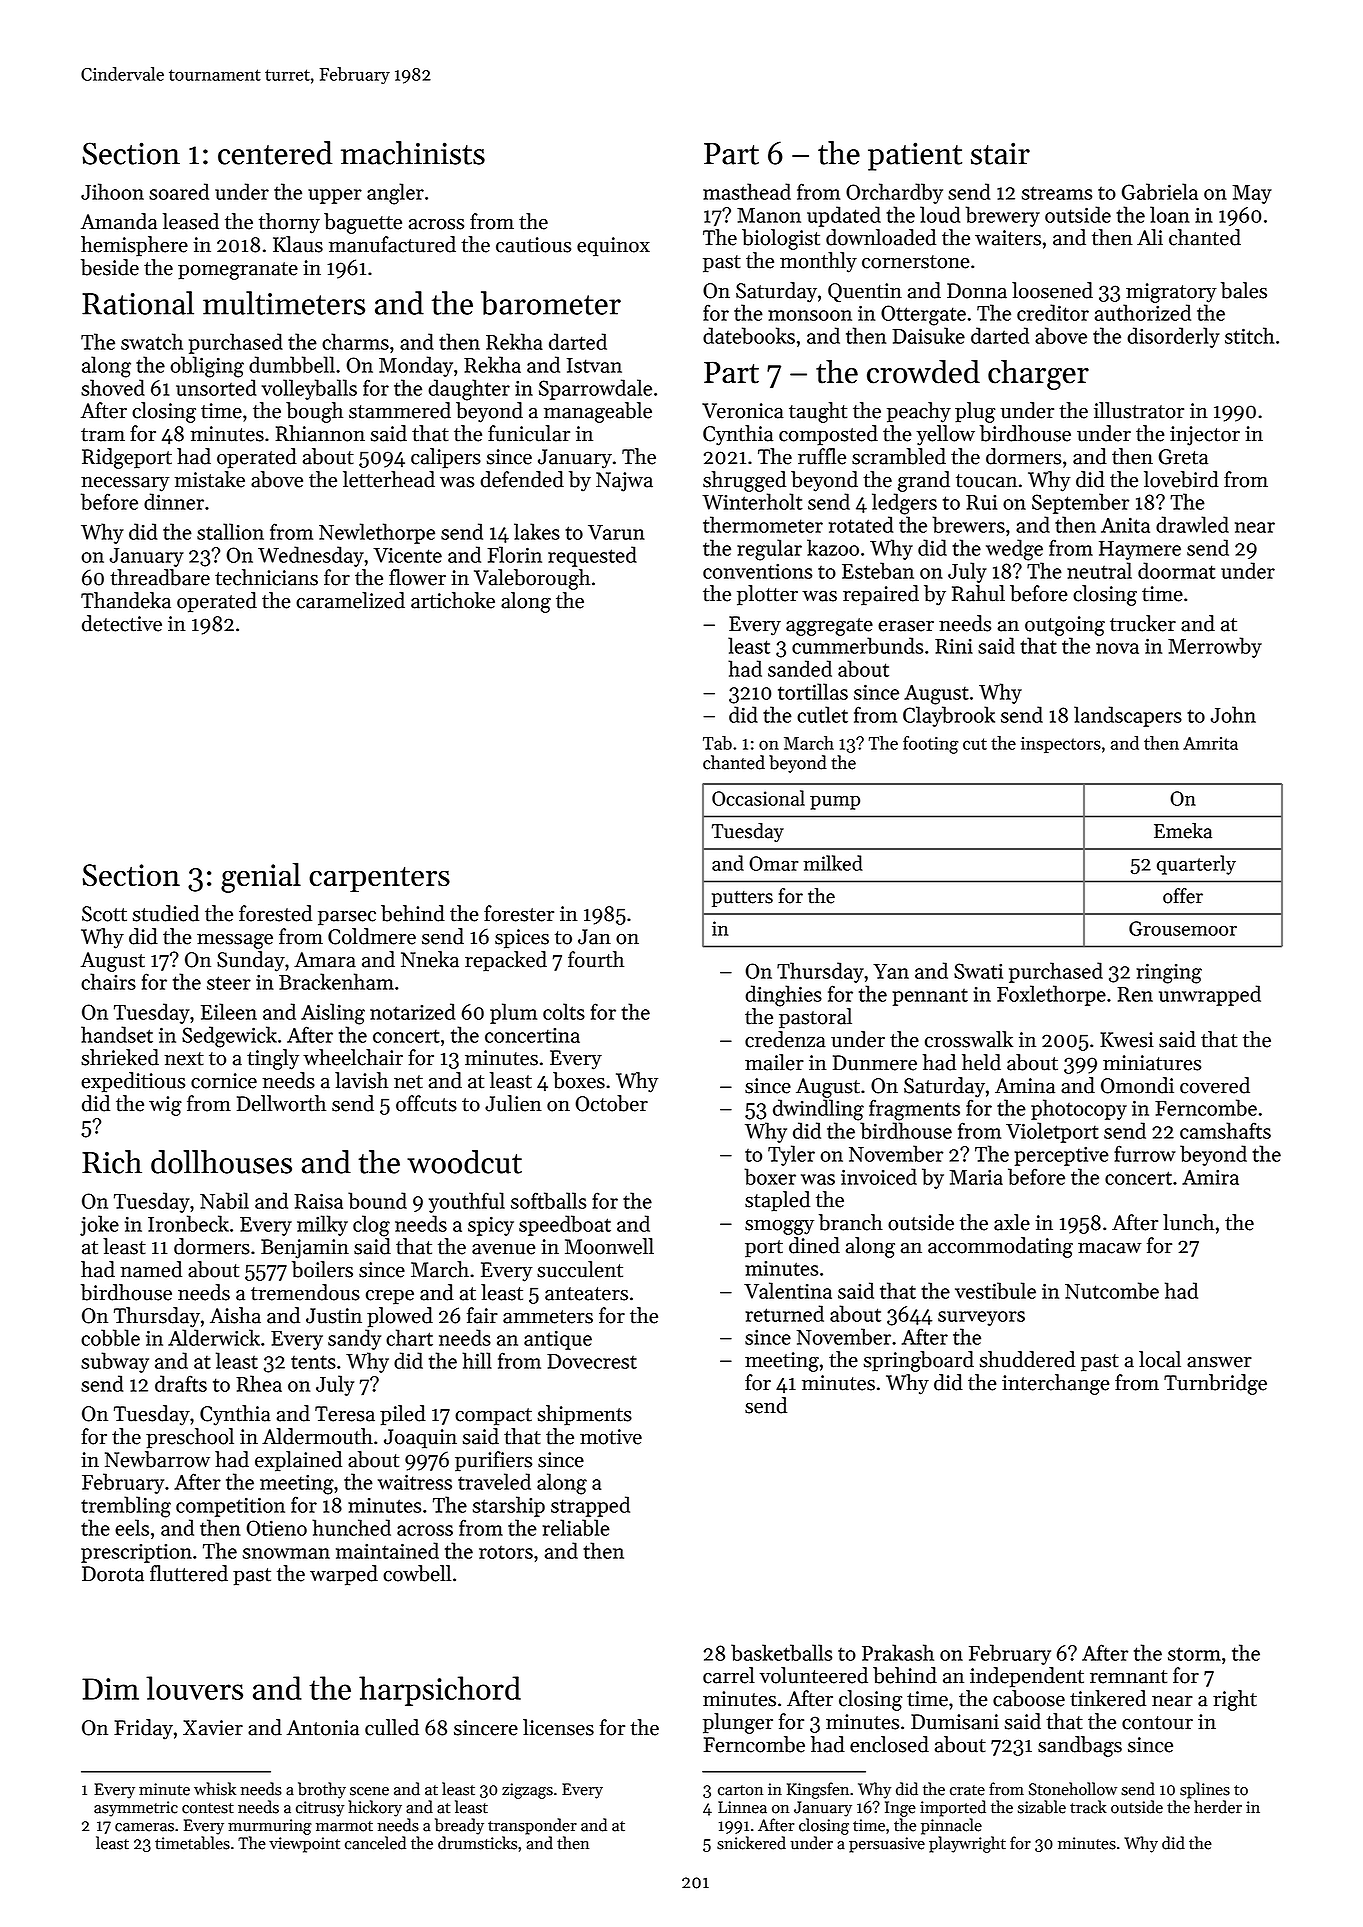  I want to click on citrusy, so click(320, 1809).
